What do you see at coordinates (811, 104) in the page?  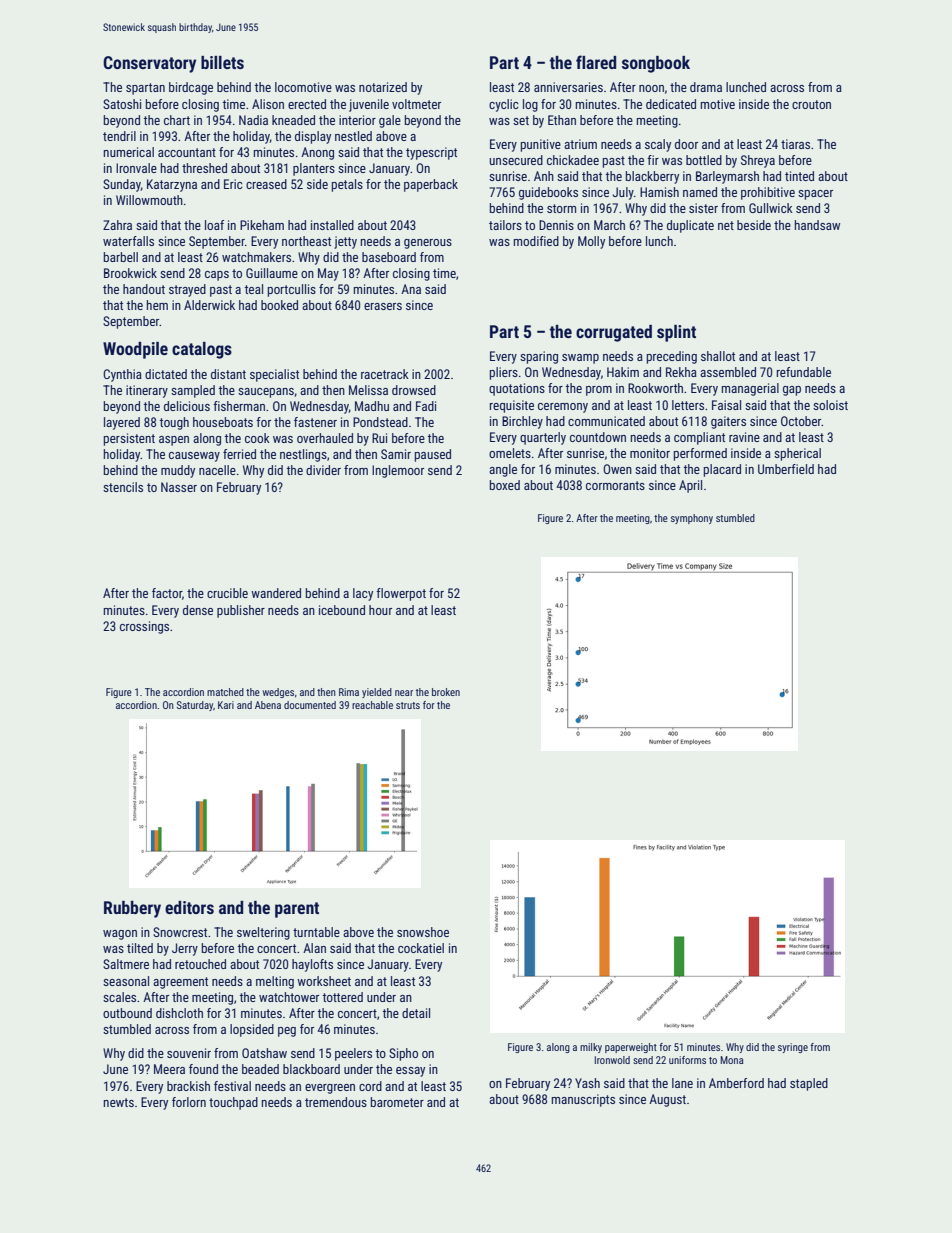 I see `crouton` at bounding box center [811, 104].
